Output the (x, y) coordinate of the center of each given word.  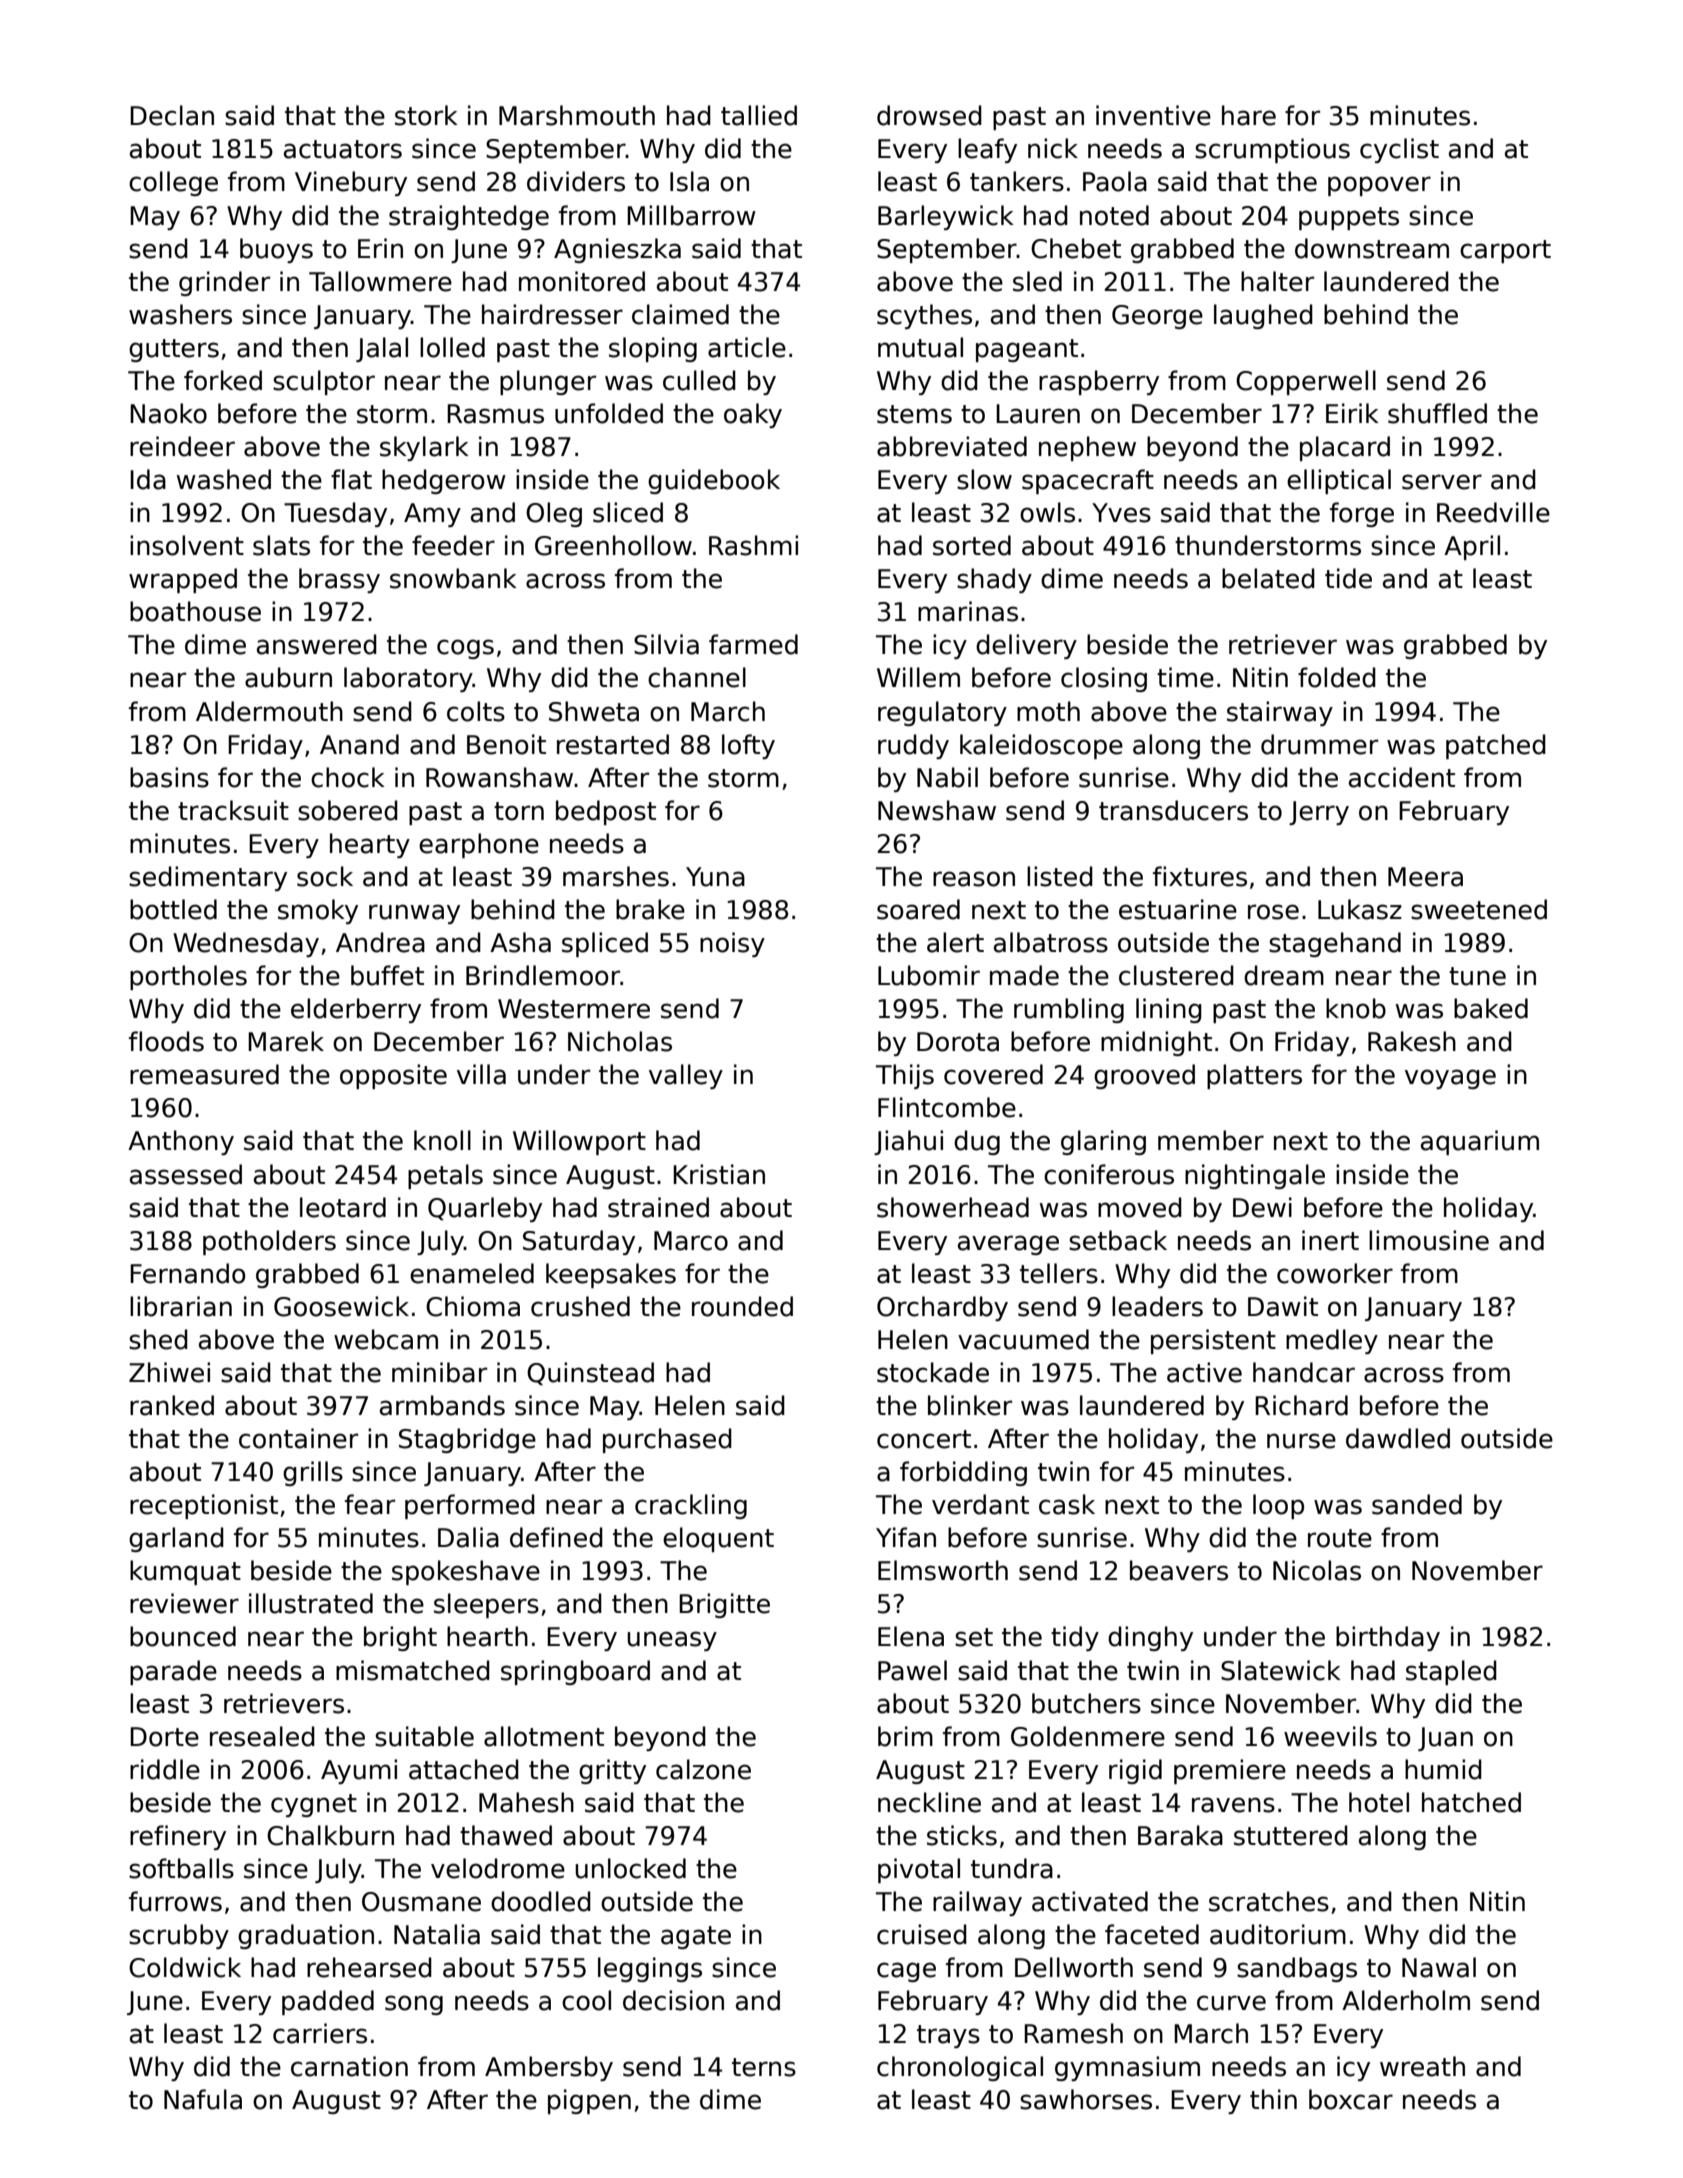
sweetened (1479, 909)
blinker (970, 1405)
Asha (520, 942)
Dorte (164, 1737)
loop (1278, 1506)
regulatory (942, 713)
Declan (172, 115)
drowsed (929, 115)
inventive (1153, 115)
